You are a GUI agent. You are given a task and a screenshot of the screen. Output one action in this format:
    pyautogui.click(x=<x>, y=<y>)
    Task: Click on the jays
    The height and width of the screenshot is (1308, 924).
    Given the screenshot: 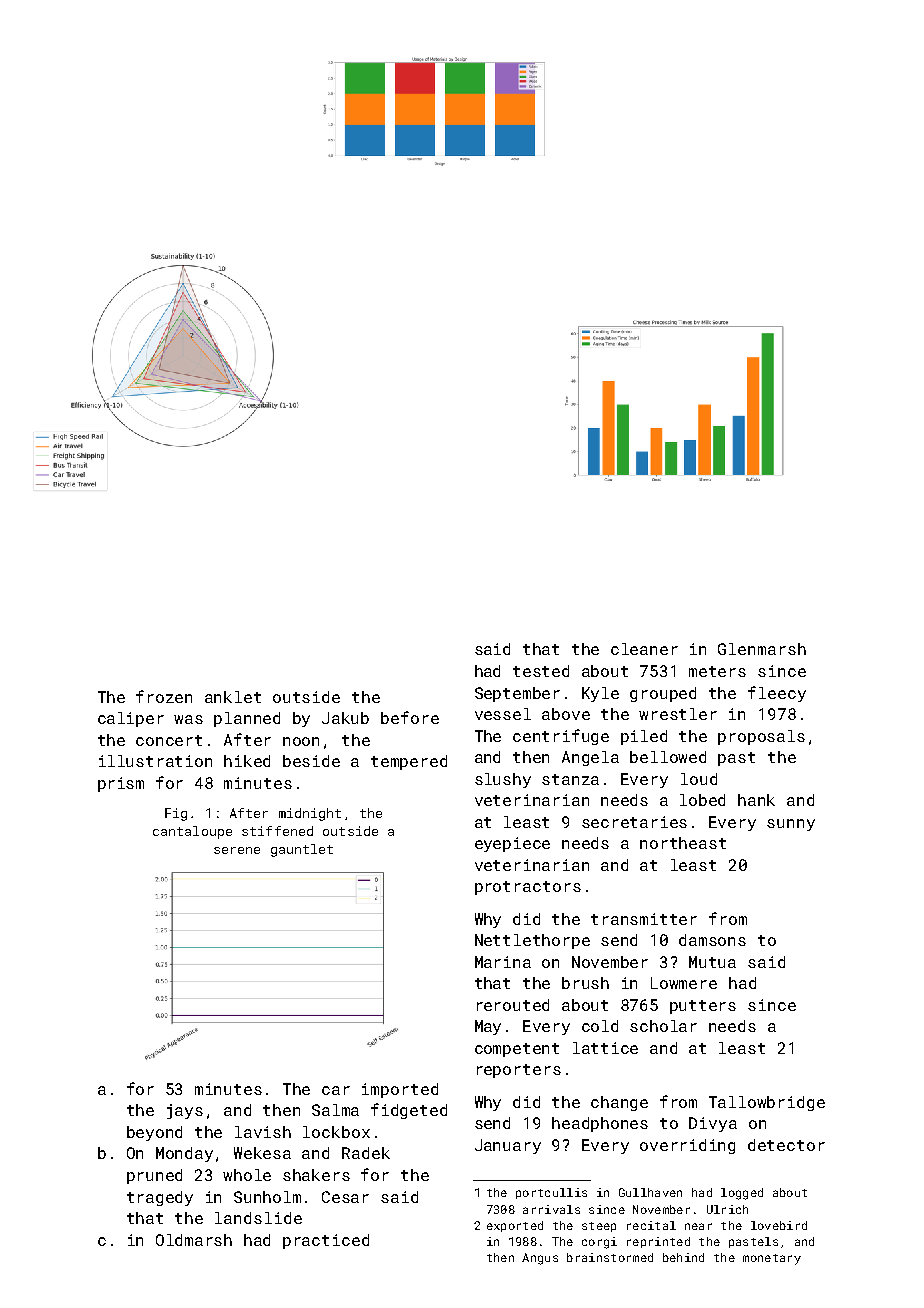 What is the action you would take?
    pyautogui.click(x=185, y=1111)
